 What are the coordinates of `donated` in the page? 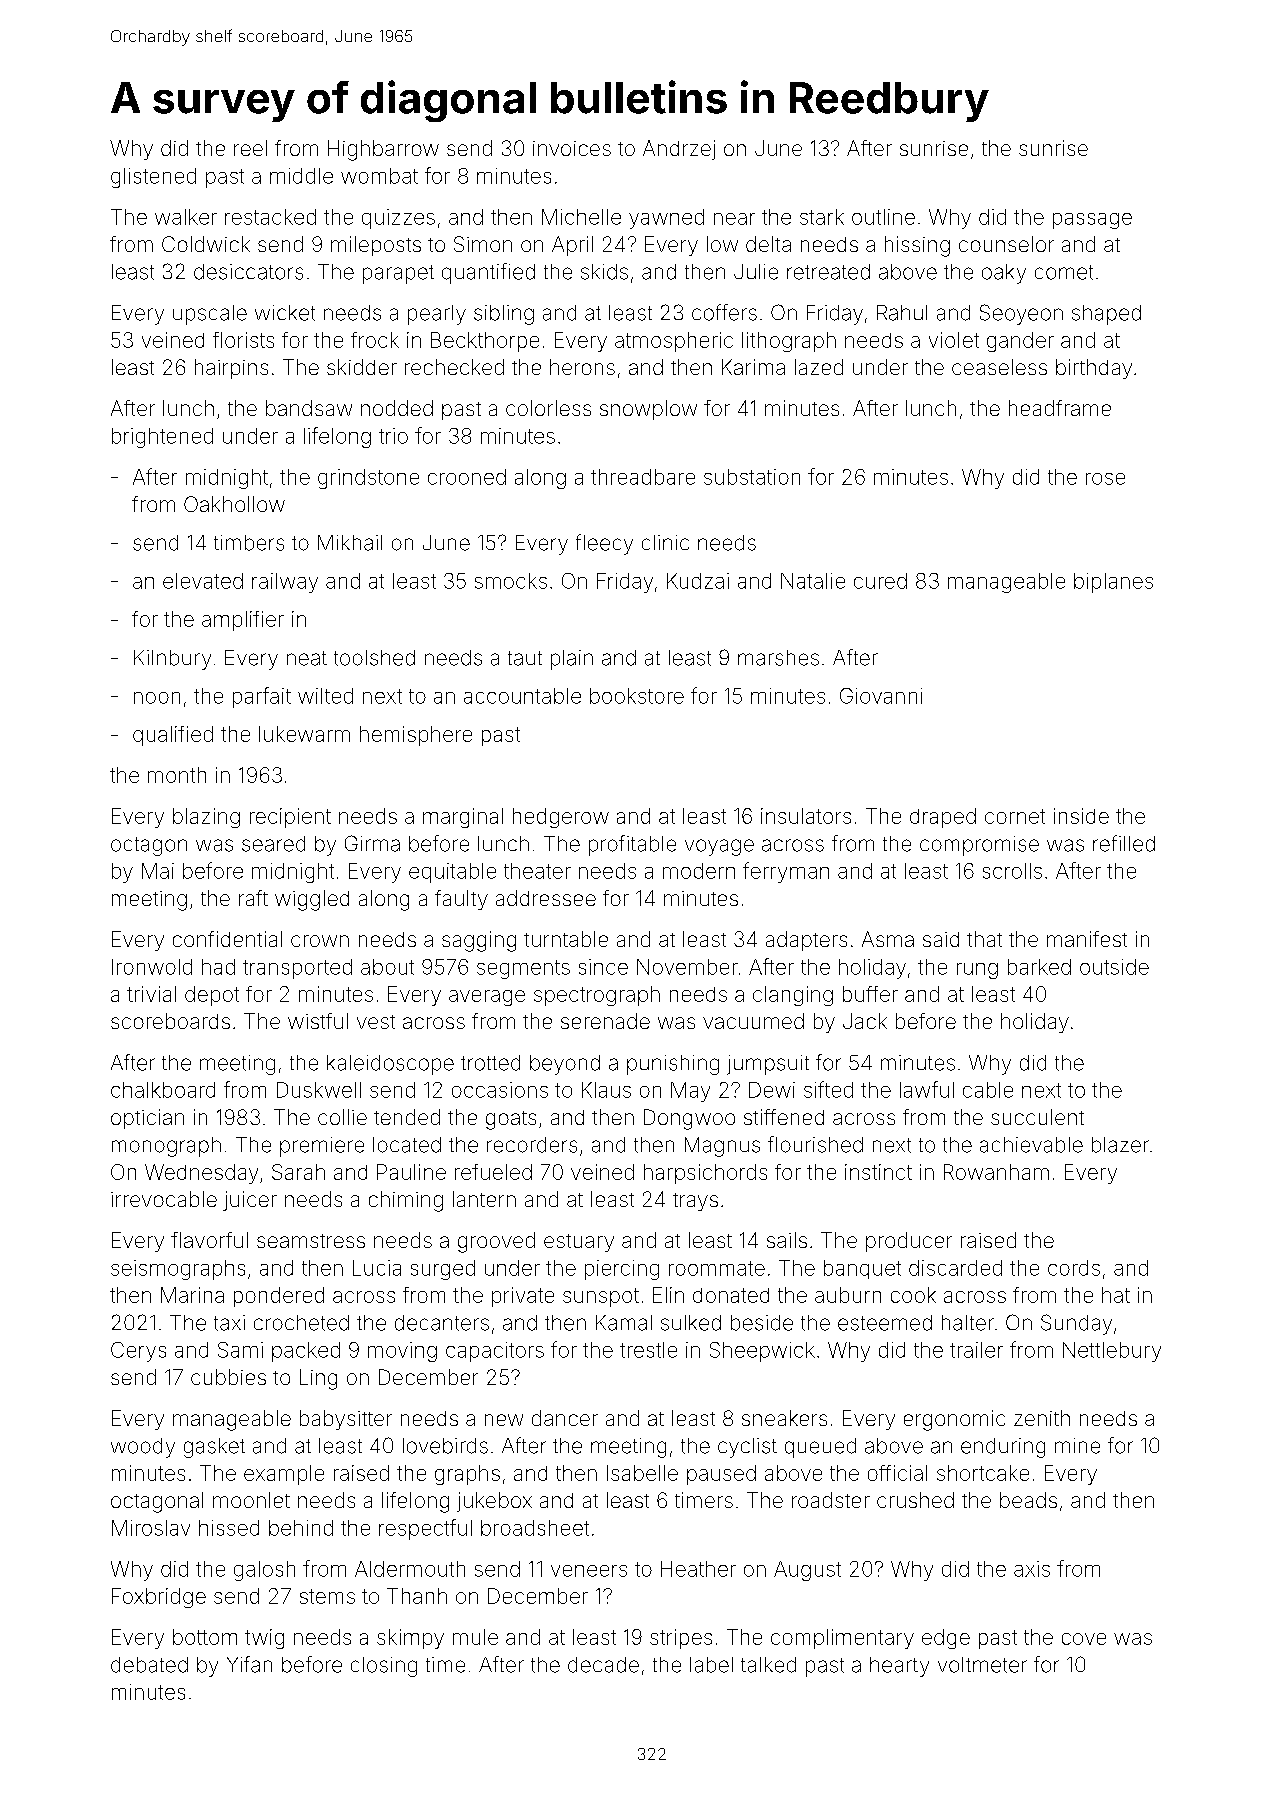 It's located at (731, 1295).
